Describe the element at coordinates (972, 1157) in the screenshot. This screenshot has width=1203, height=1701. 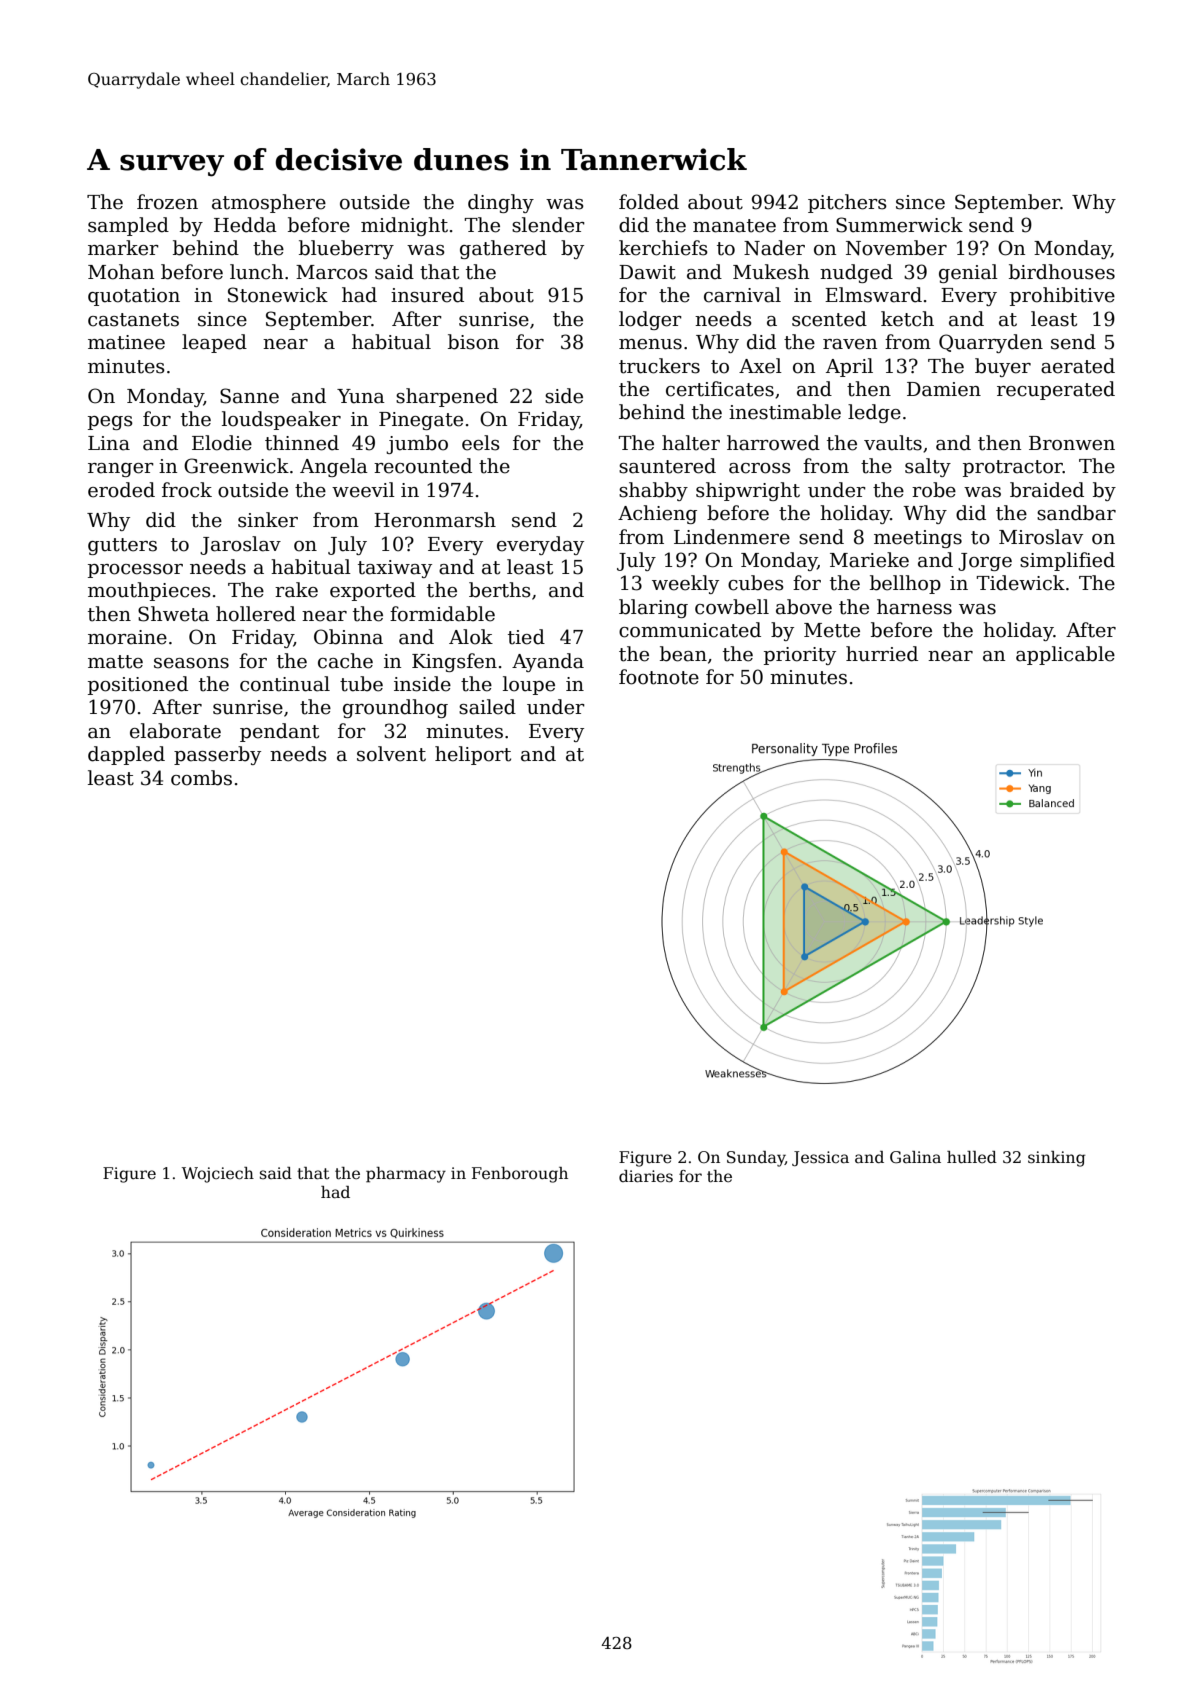
I see `hulled` at that location.
